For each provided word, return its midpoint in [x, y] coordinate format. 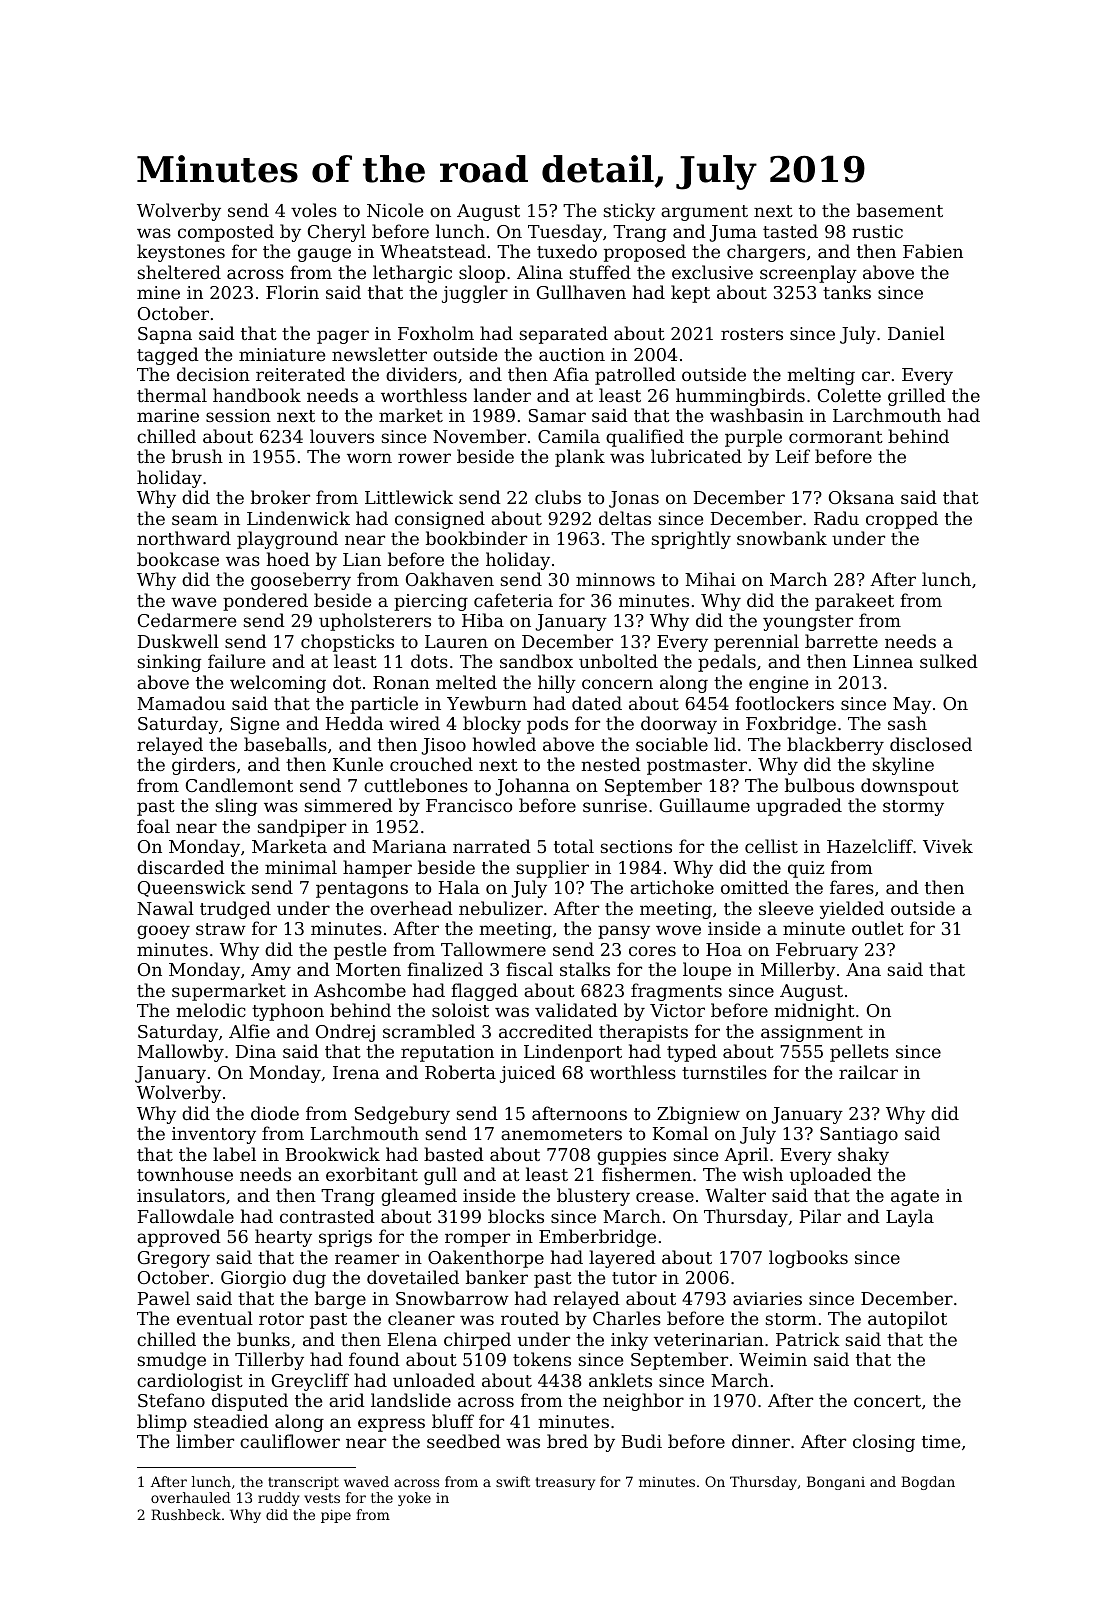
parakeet [854, 602]
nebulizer [501, 908]
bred [567, 1441]
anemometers [561, 1134]
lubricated [696, 456]
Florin [292, 292]
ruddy [279, 1499]
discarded [181, 867]
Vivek [948, 846]
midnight [814, 1012]
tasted [790, 231]
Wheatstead [433, 251]
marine [168, 415]
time [941, 1441]
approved [179, 1238]
